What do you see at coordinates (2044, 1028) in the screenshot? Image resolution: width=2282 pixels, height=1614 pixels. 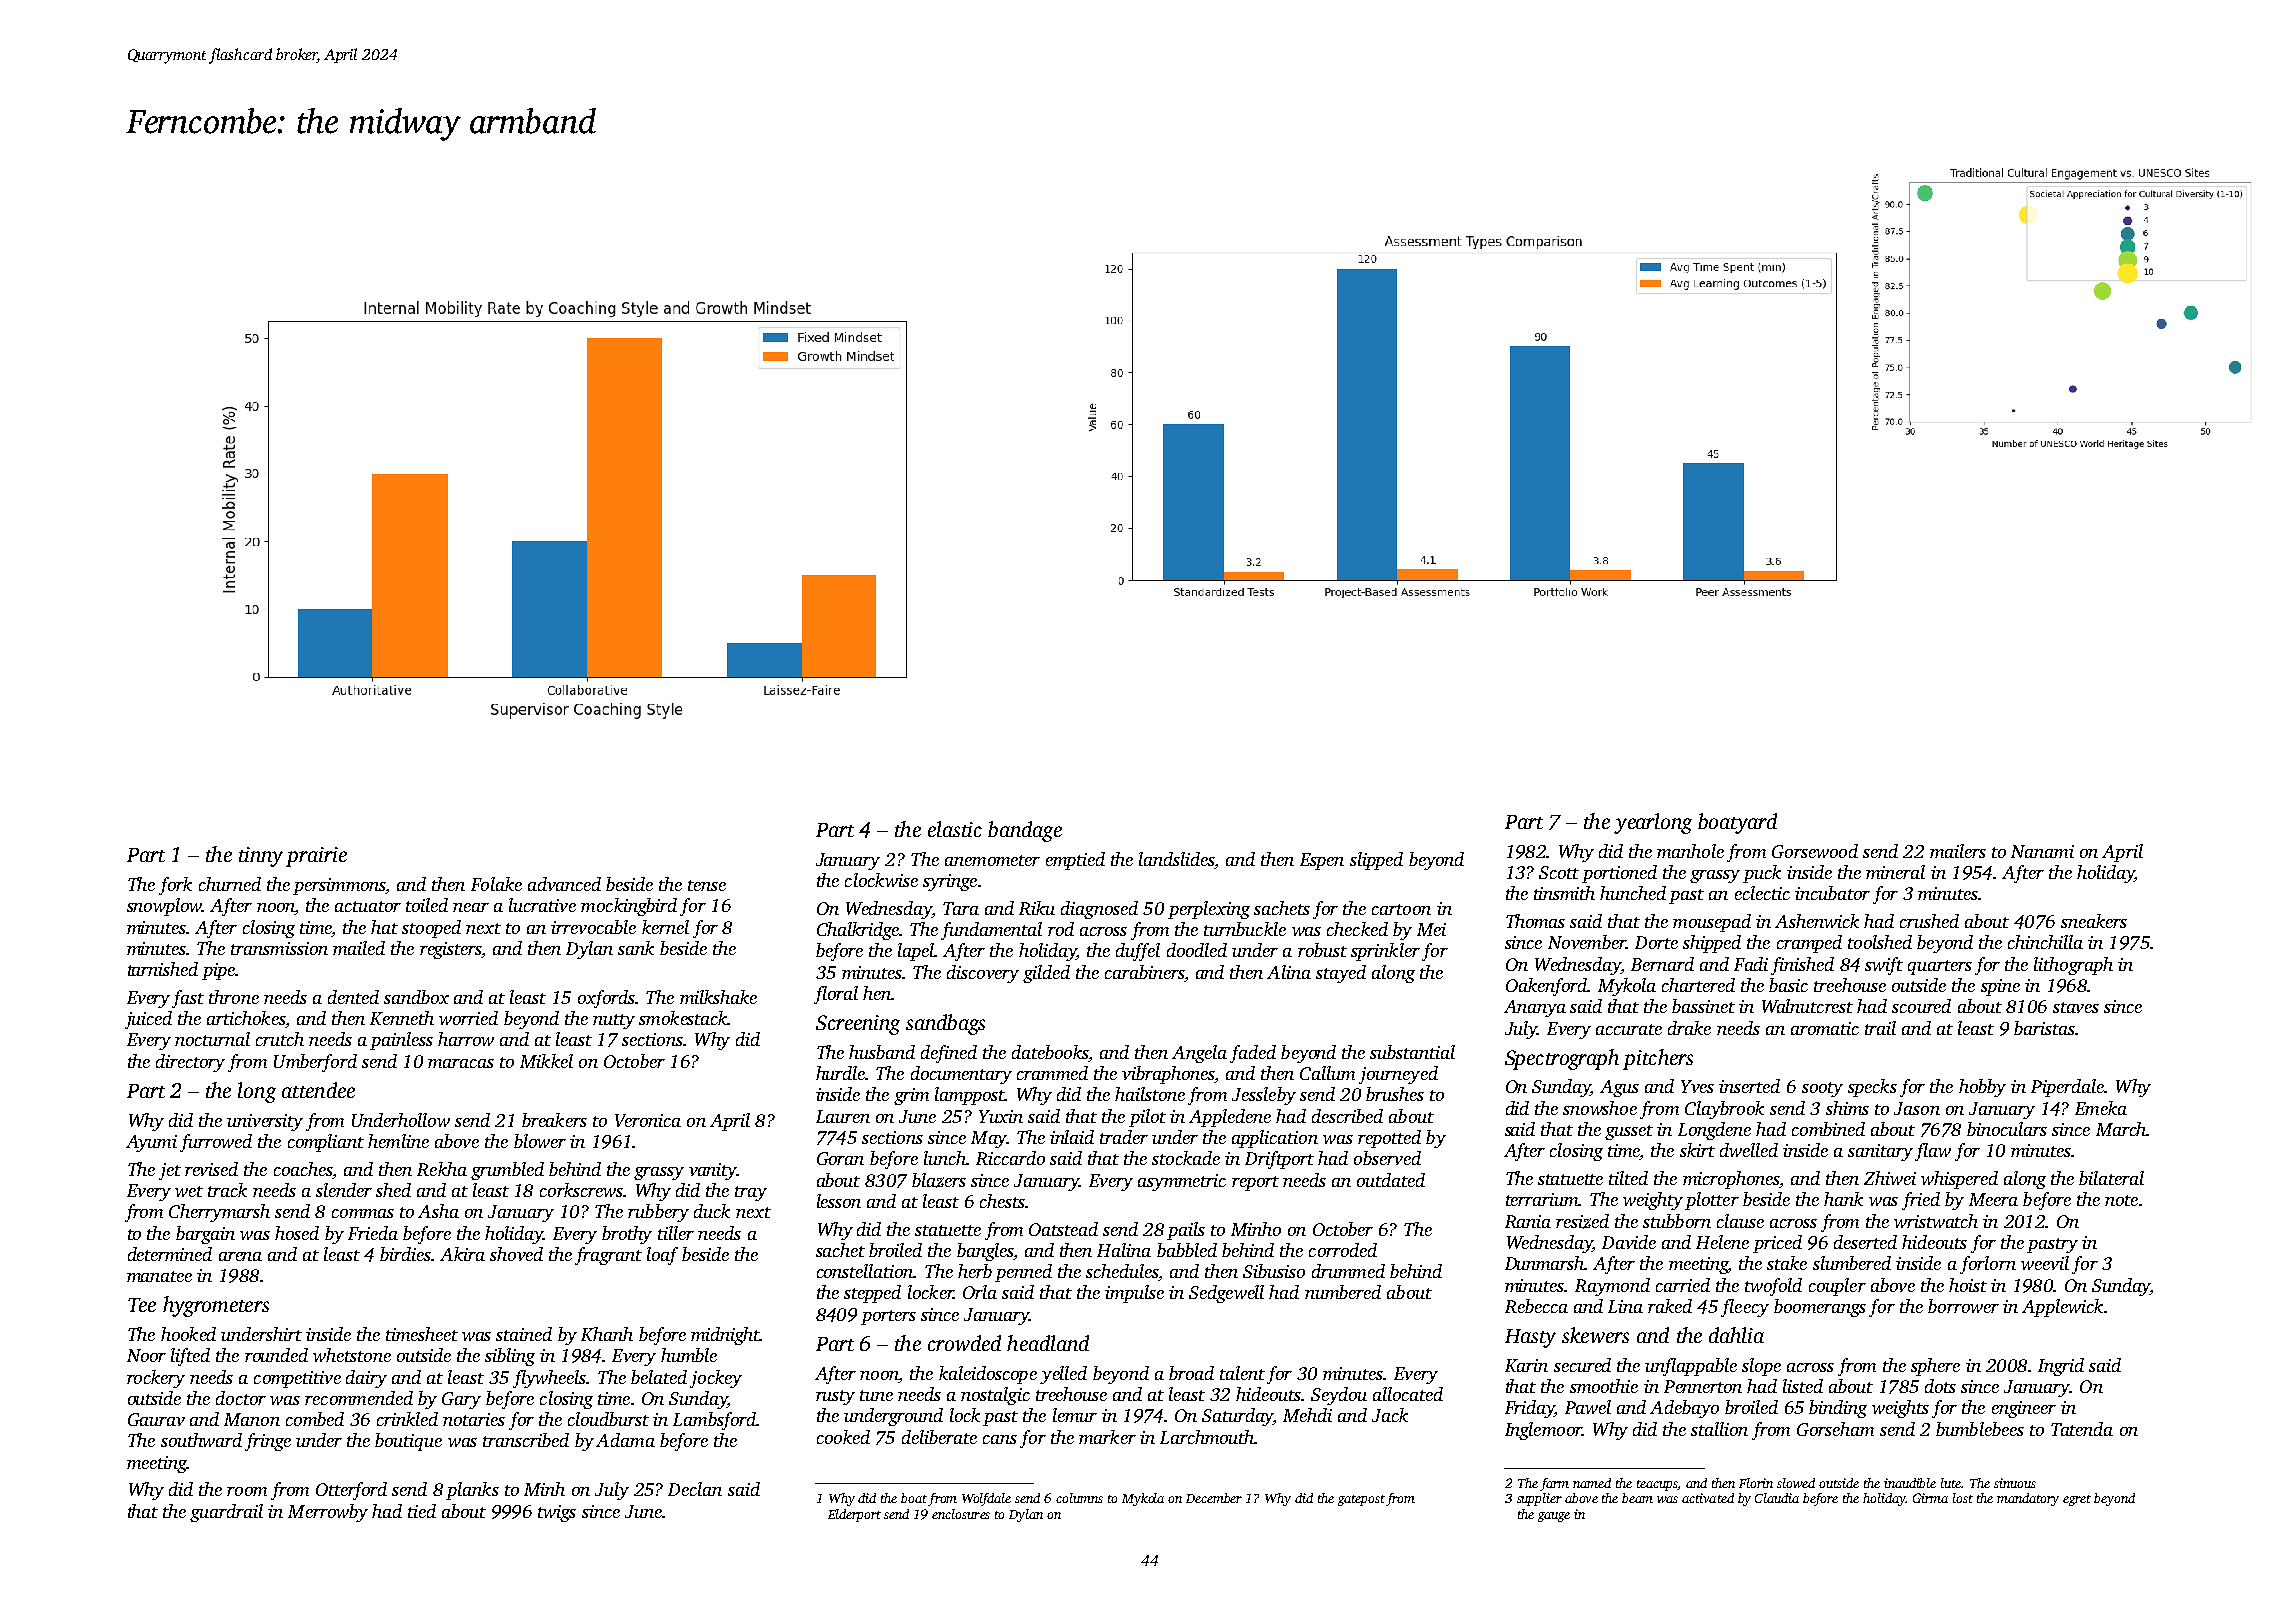 I see `baristas` at bounding box center [2044, 1028].
